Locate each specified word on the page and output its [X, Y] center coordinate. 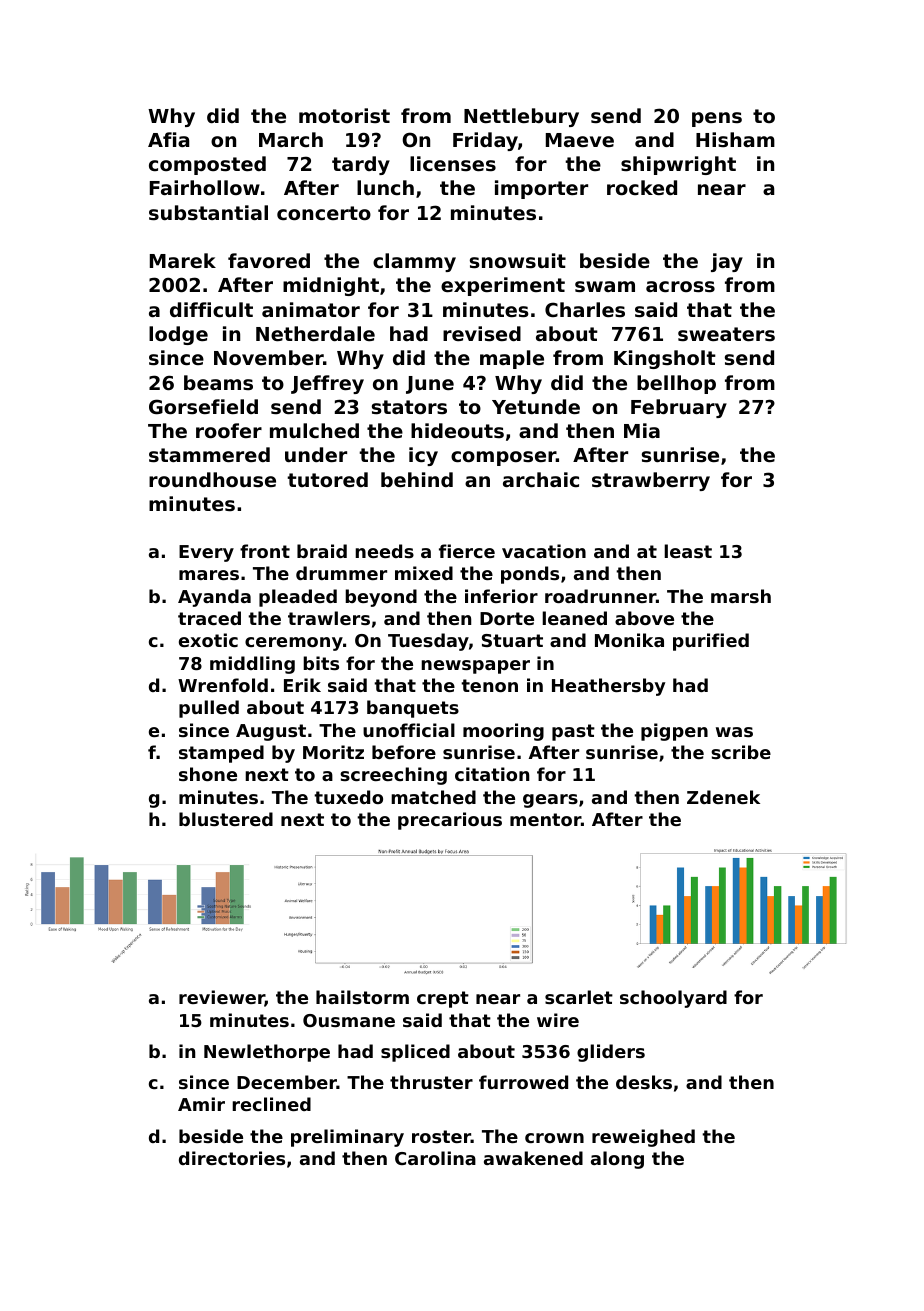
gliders [611, 1053]
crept [443, 999]
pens [717, 119]
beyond [381, 598]
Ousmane [349, 1020]
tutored [327, 479]
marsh [741, 596]
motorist [344, 115]
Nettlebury [521, 117]
